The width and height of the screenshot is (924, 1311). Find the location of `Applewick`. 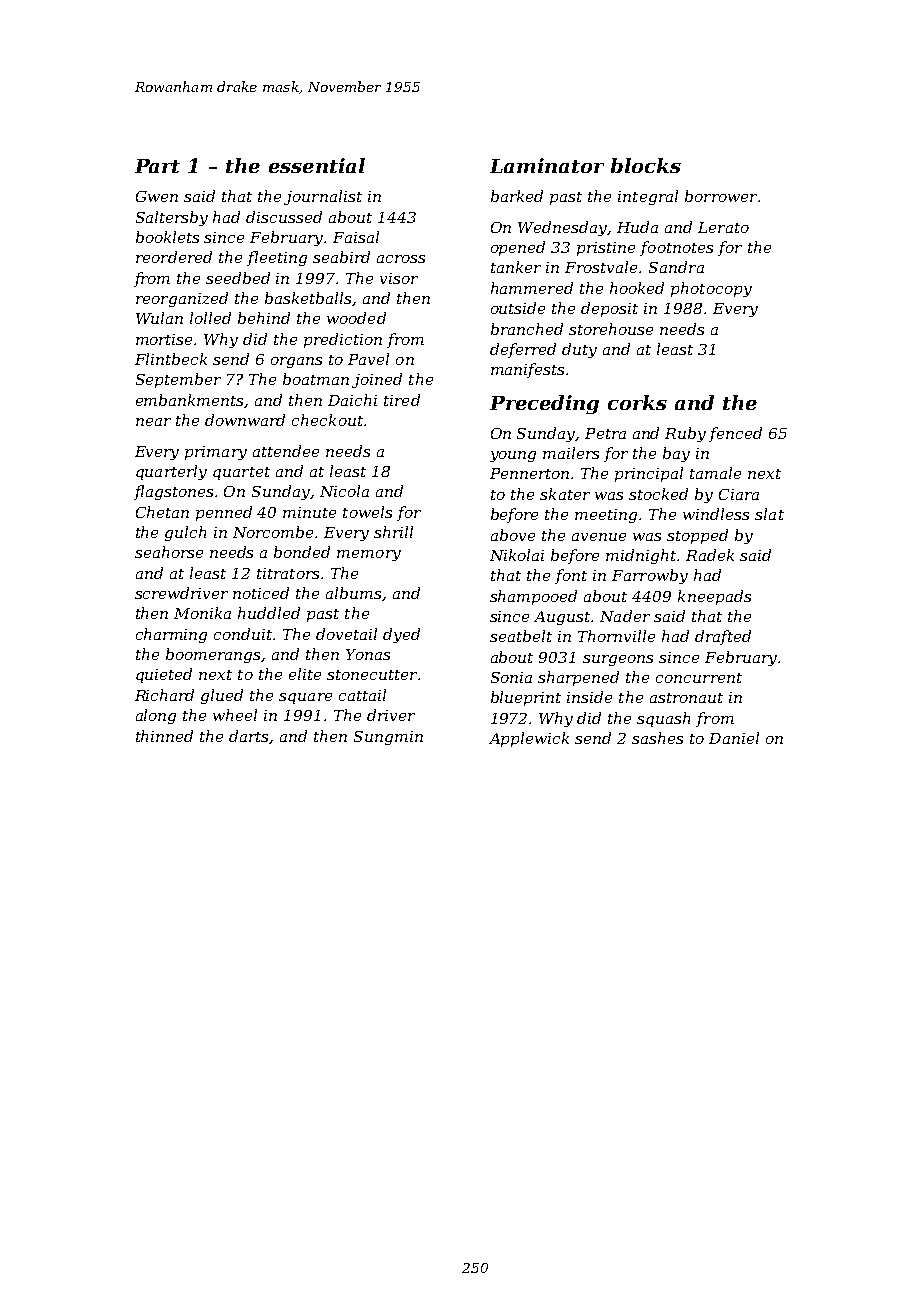

Applewick is located at coordinates (529, 739).
